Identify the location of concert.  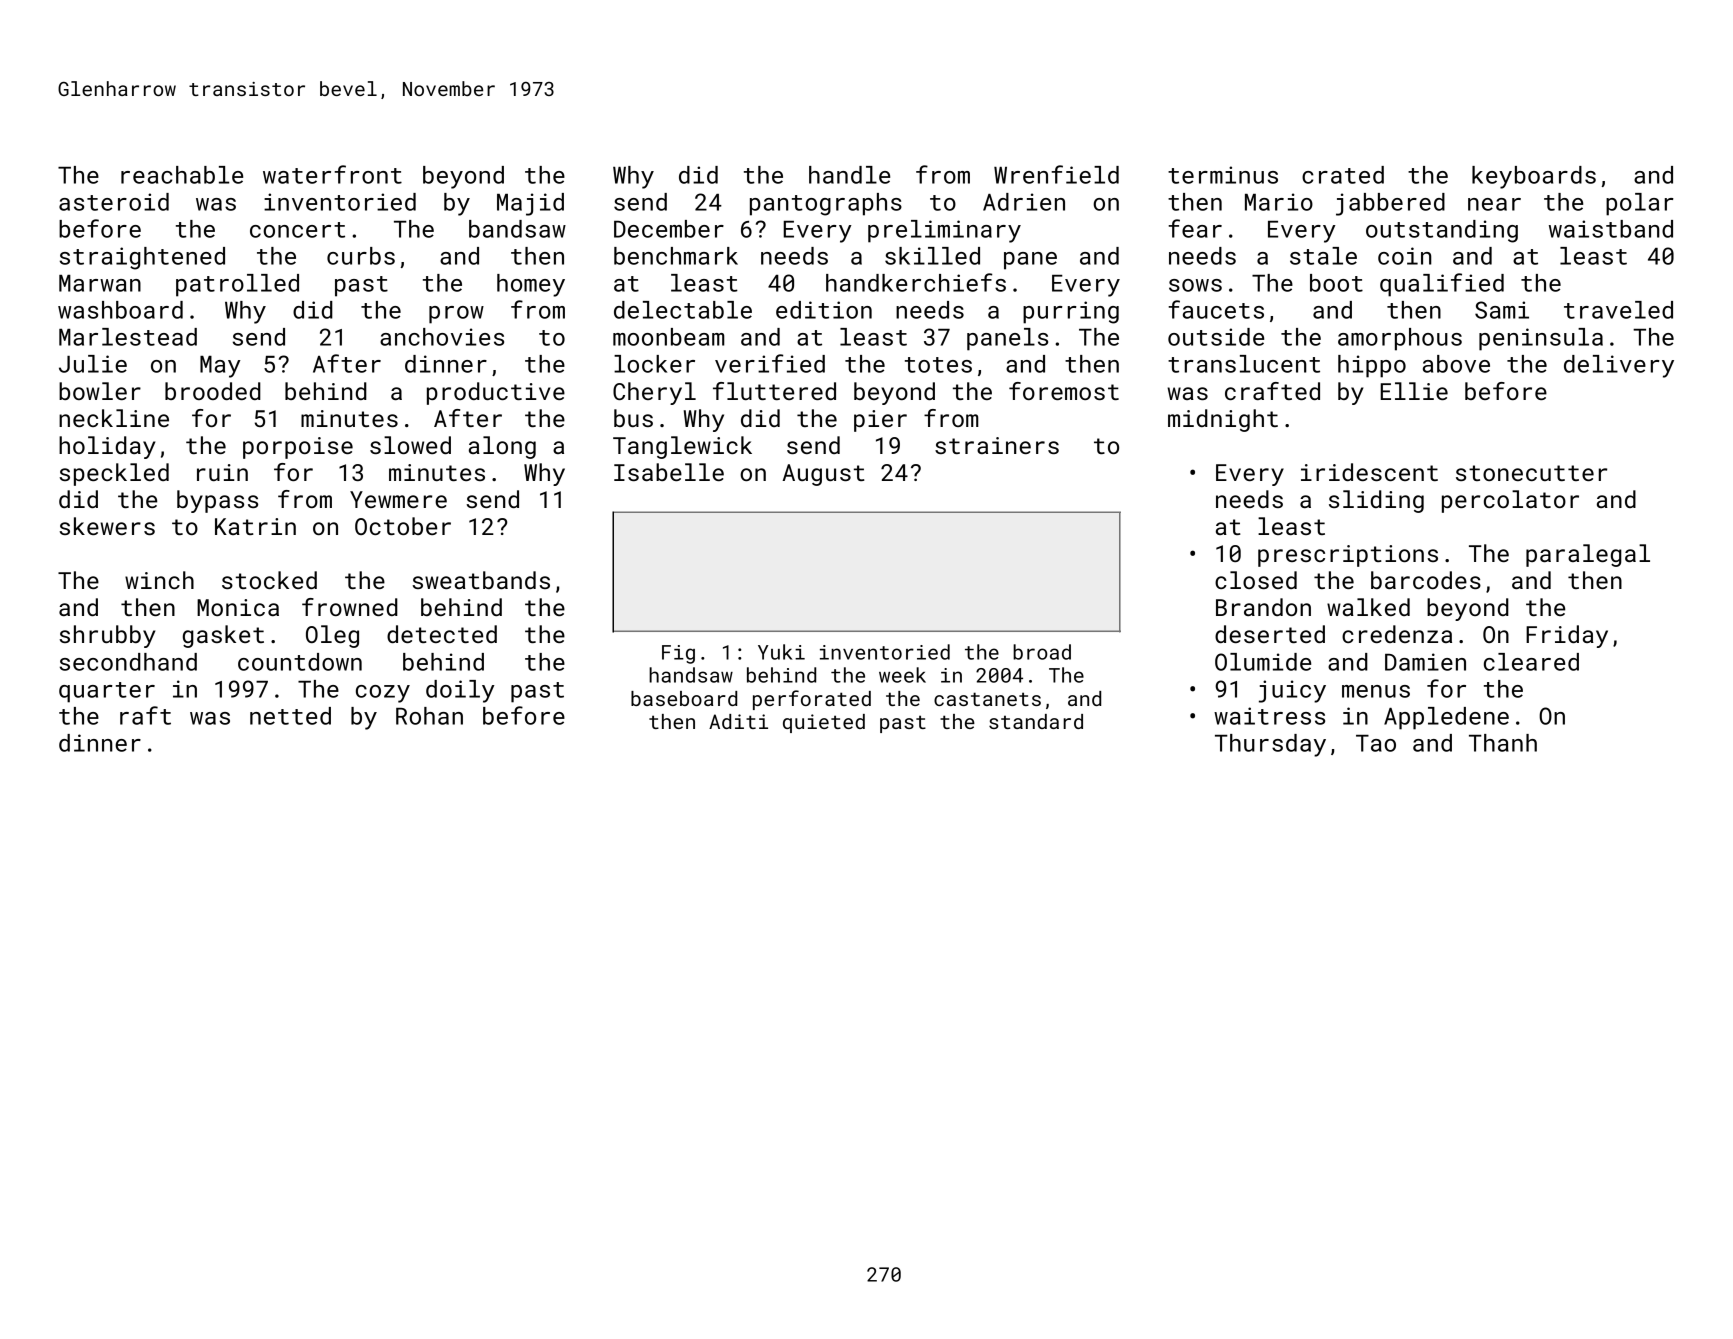
(297, 230).
